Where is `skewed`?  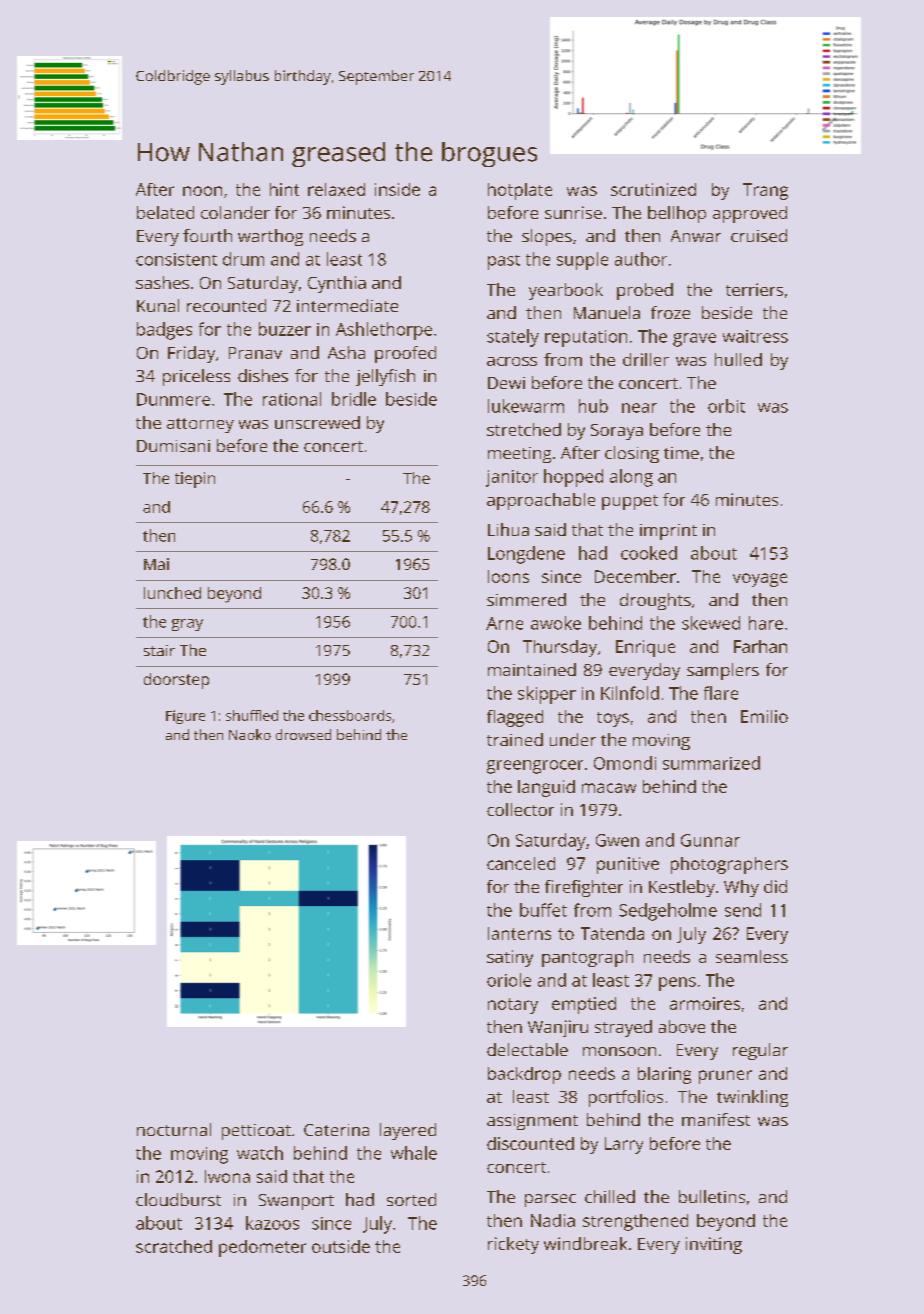
skewed is located at coordinates (711, 623).
